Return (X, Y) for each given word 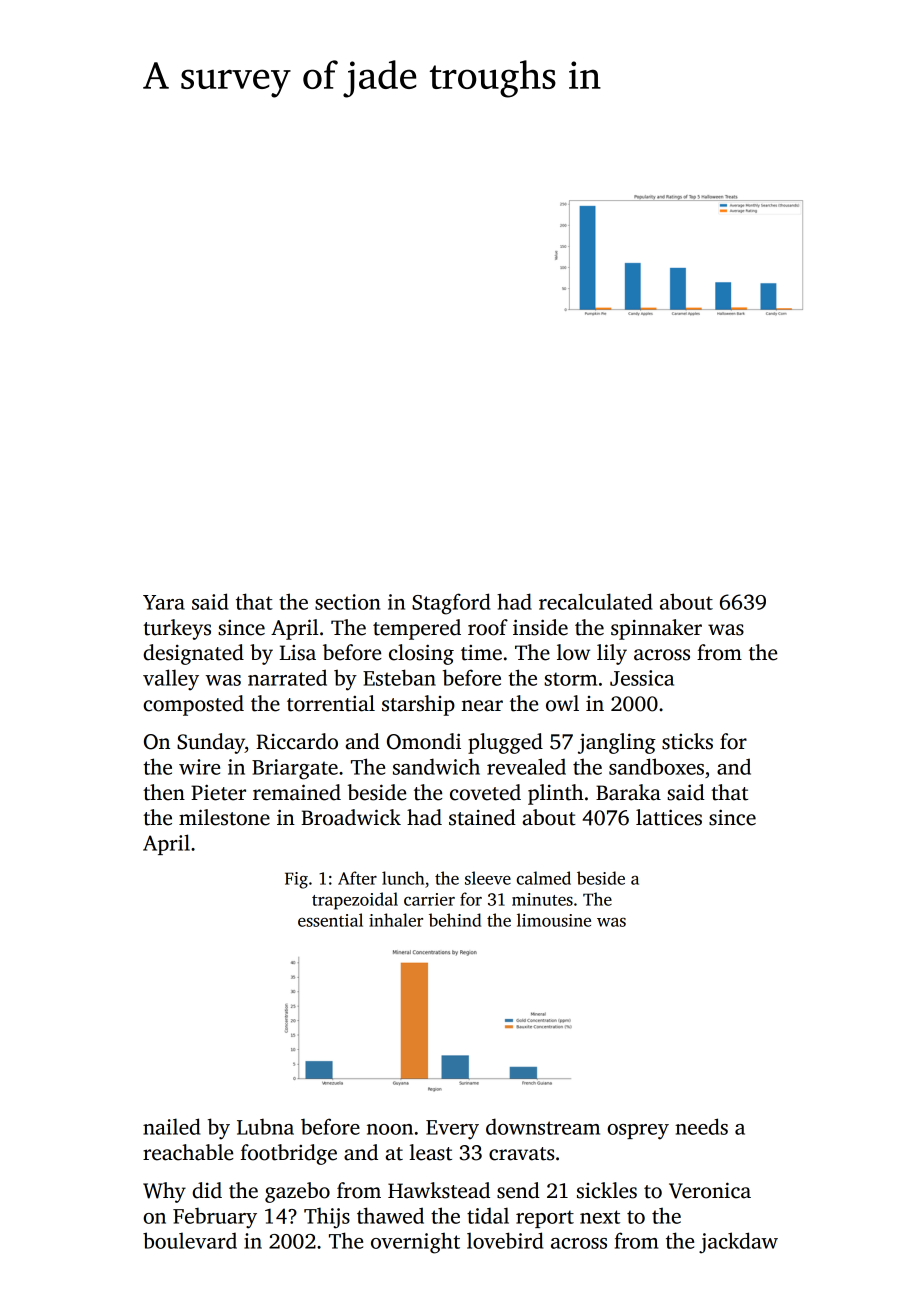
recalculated (595, 601)
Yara (164, 602)
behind (455, 920)
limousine (554, 920)
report (545, 1219)
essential (330, 920)
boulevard (190, 1240)
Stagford (451, 604)
